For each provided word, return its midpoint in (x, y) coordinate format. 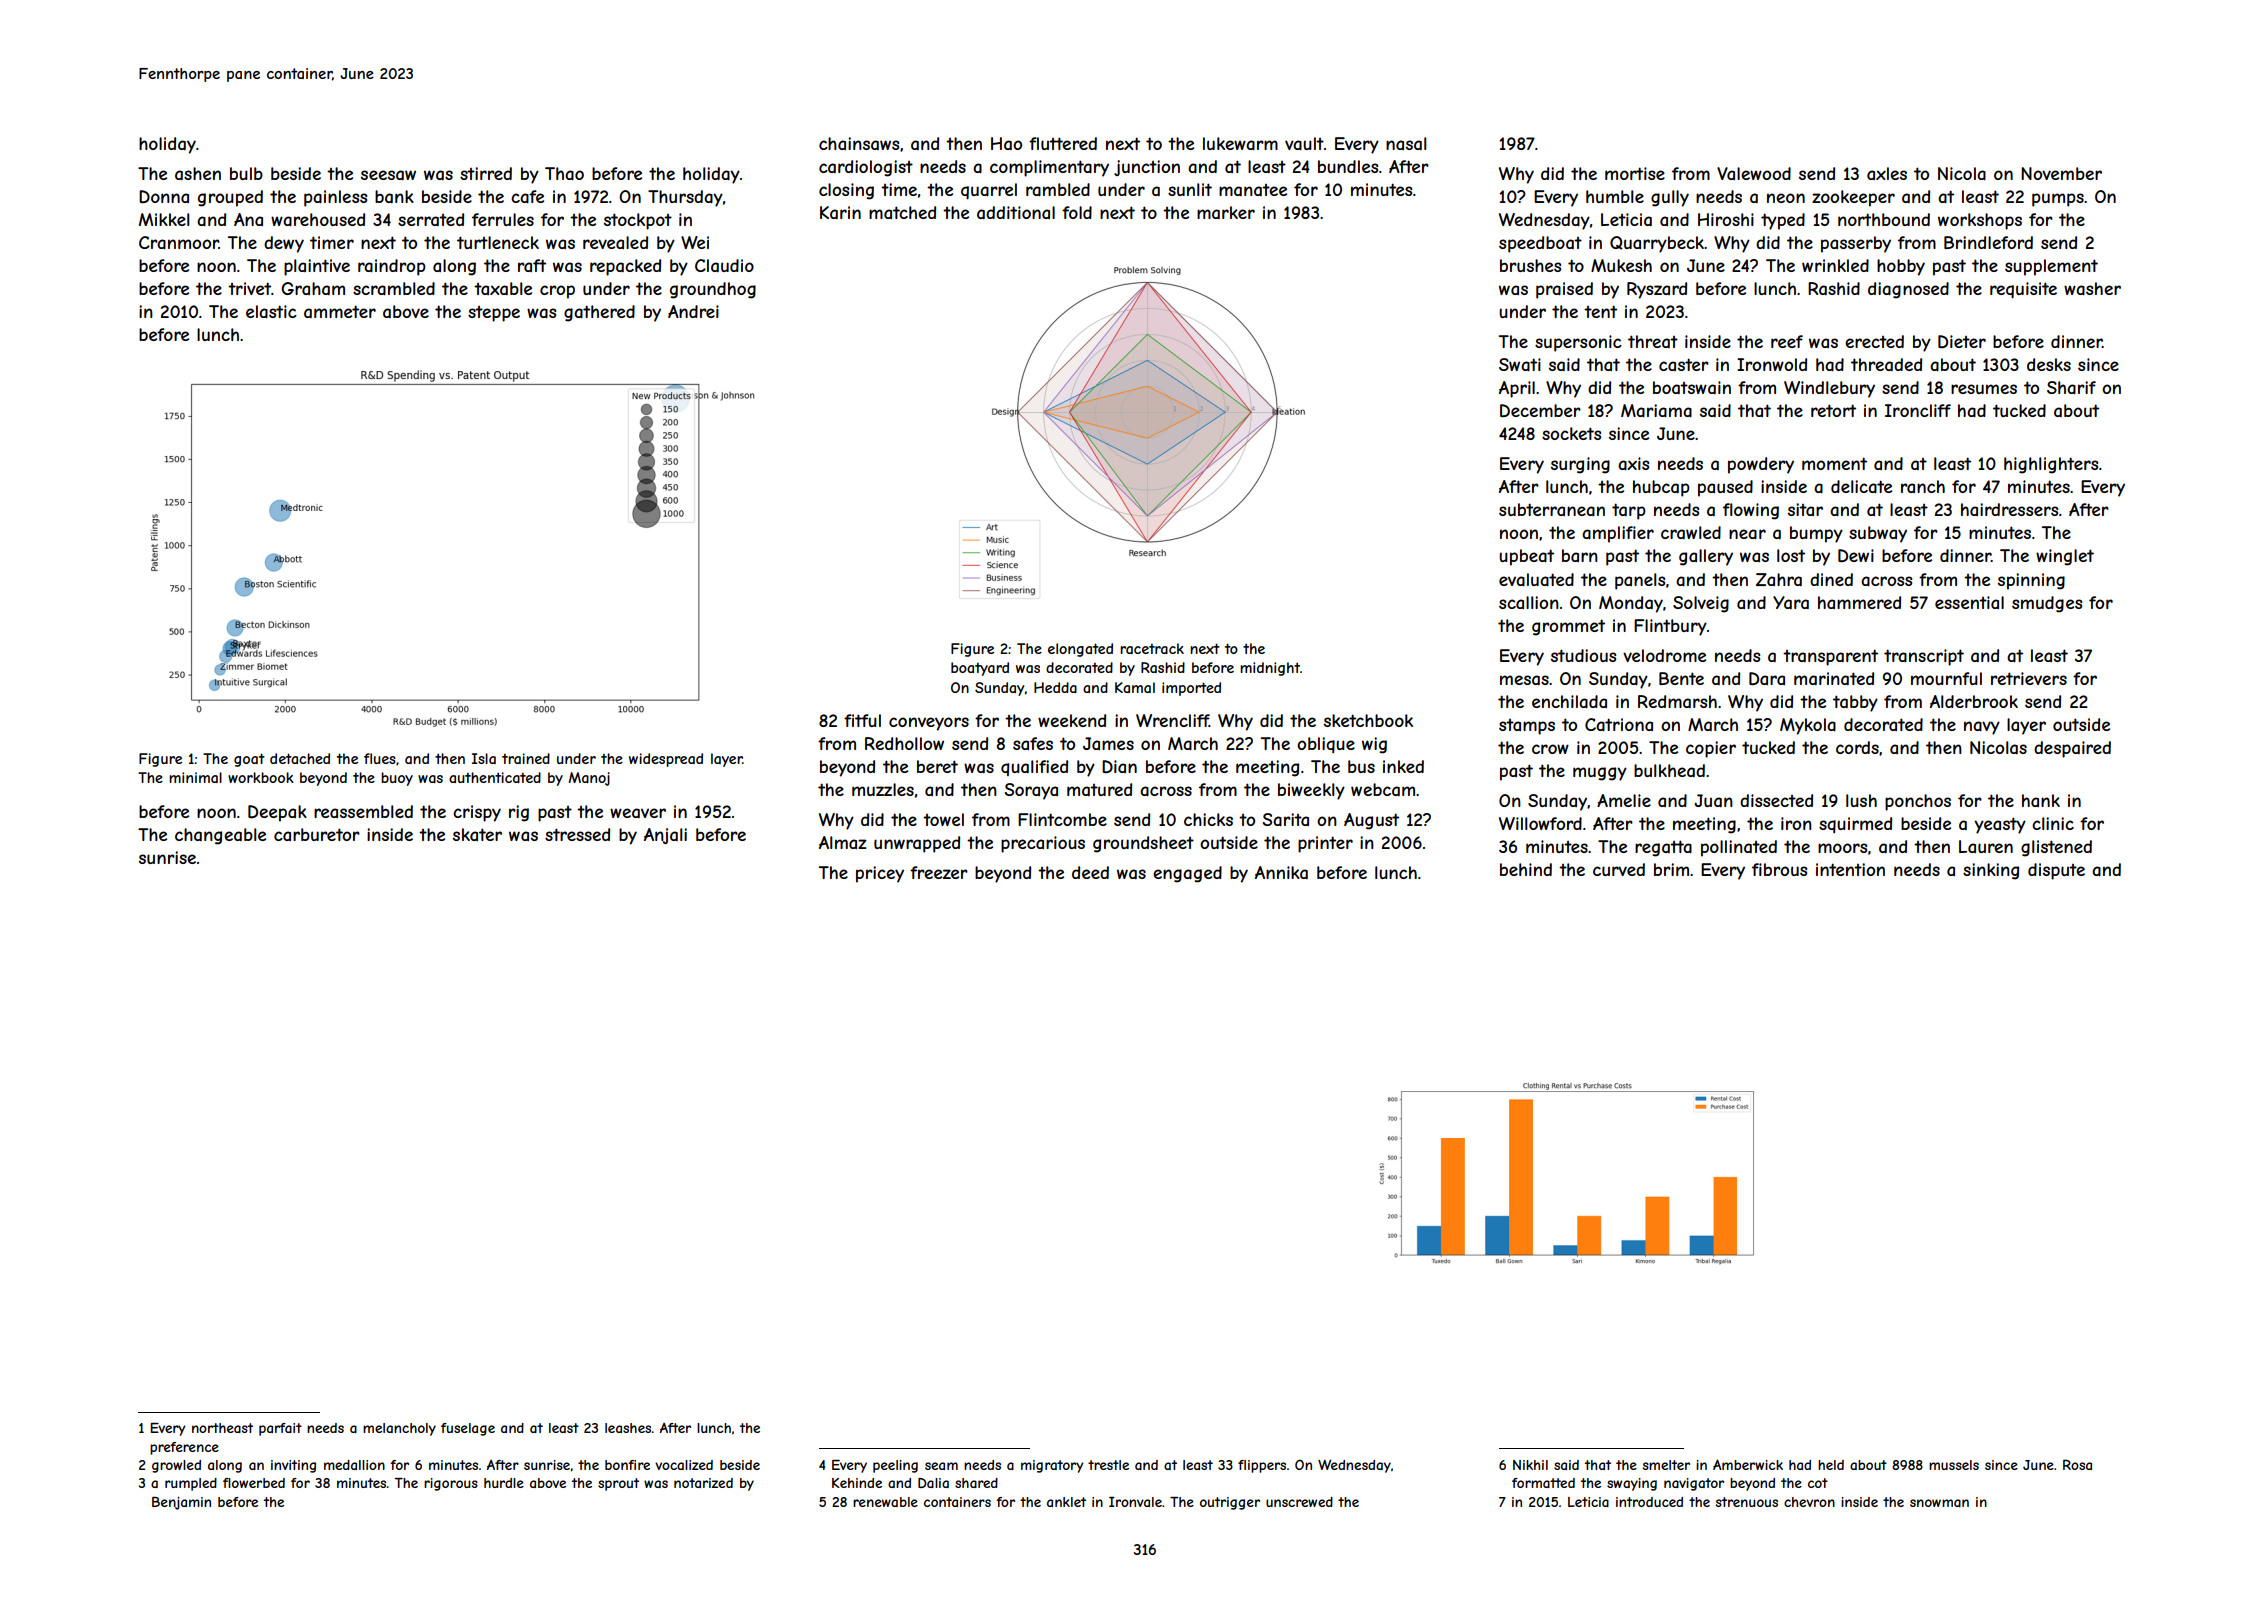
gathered (599, 313)
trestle (1108, 1465)
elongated (1080, 650)
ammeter (340, 311)
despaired (2072, 749)
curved (1619, 869)
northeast (222, 1428)
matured (1099, 789)
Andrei (693, 311)
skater (477, 834)
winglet (2065, 557)
